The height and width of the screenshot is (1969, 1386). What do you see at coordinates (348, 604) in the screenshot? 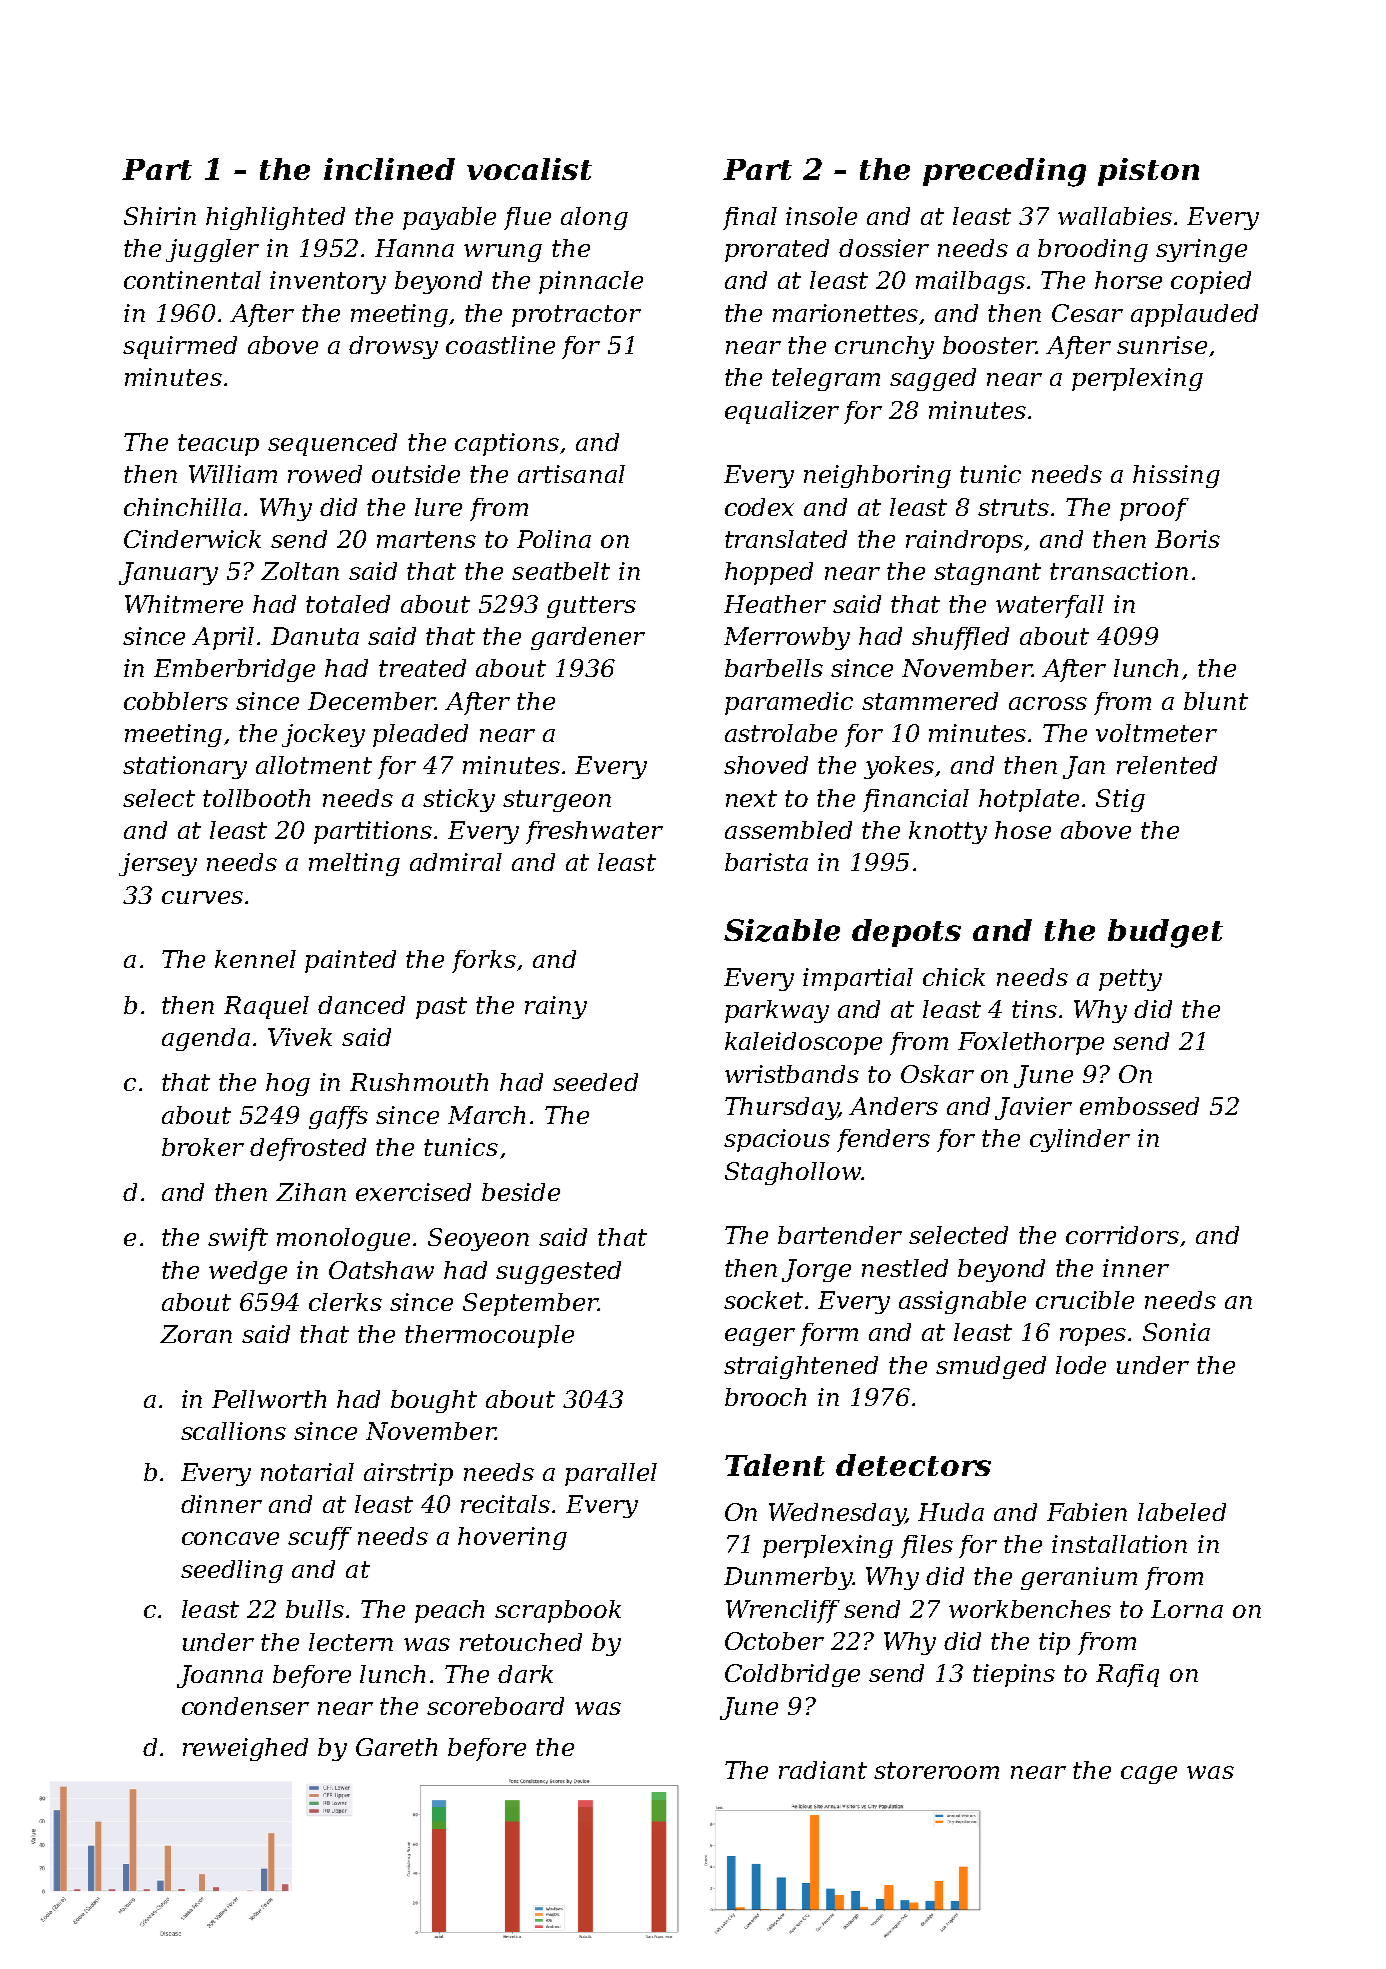
I see `totaled` at bounding box center [348, 604].
